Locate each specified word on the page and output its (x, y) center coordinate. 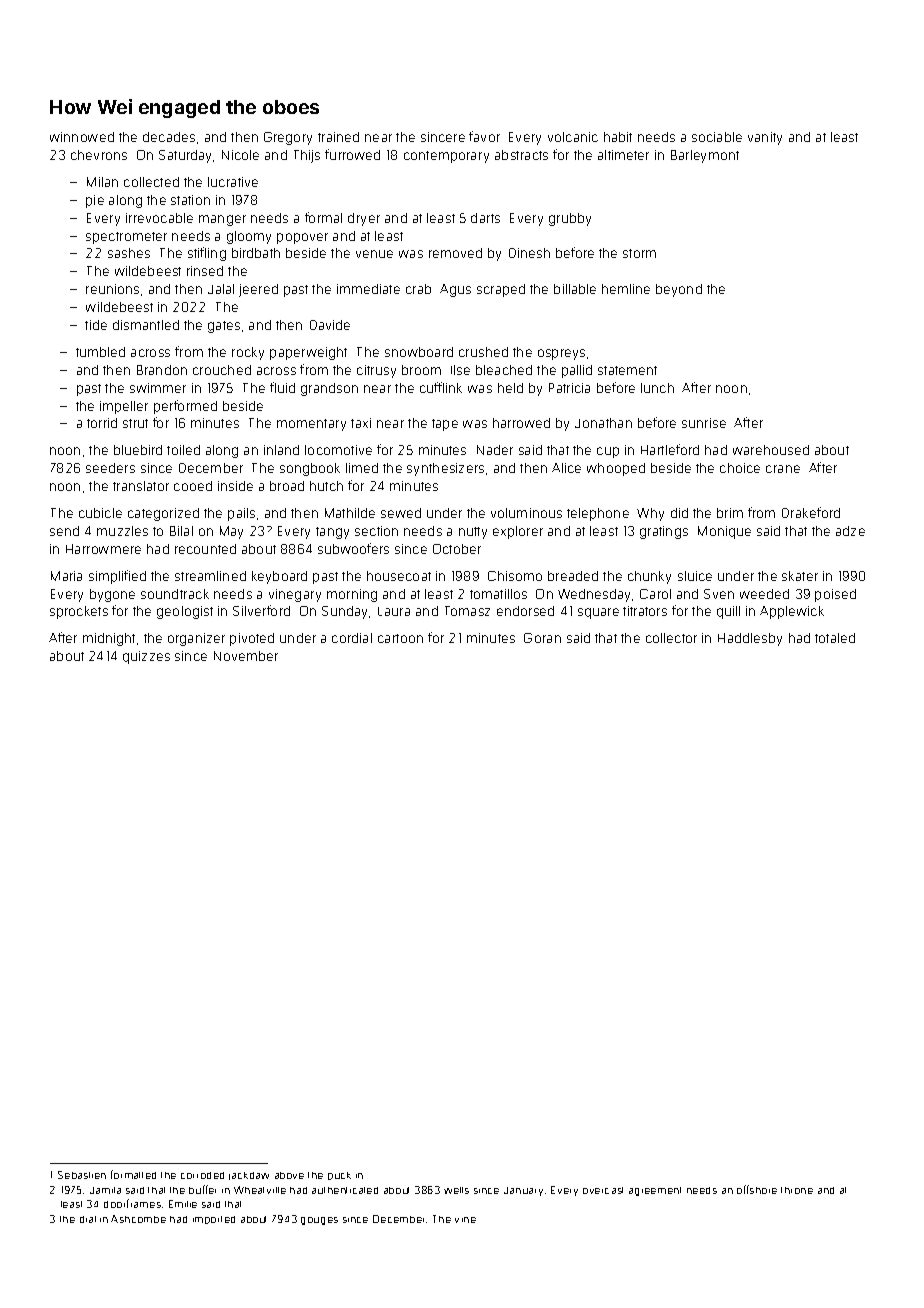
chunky (649, 577)
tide (96, 325)
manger (222, 220)
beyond (679, 290)
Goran (542, 638)
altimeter (623, 155)
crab (418, 289)
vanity (765, 138)
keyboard (279, 577)
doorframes (132, 1203)
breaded (573, 576)
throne (797, 1190)
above (289, 1175)
